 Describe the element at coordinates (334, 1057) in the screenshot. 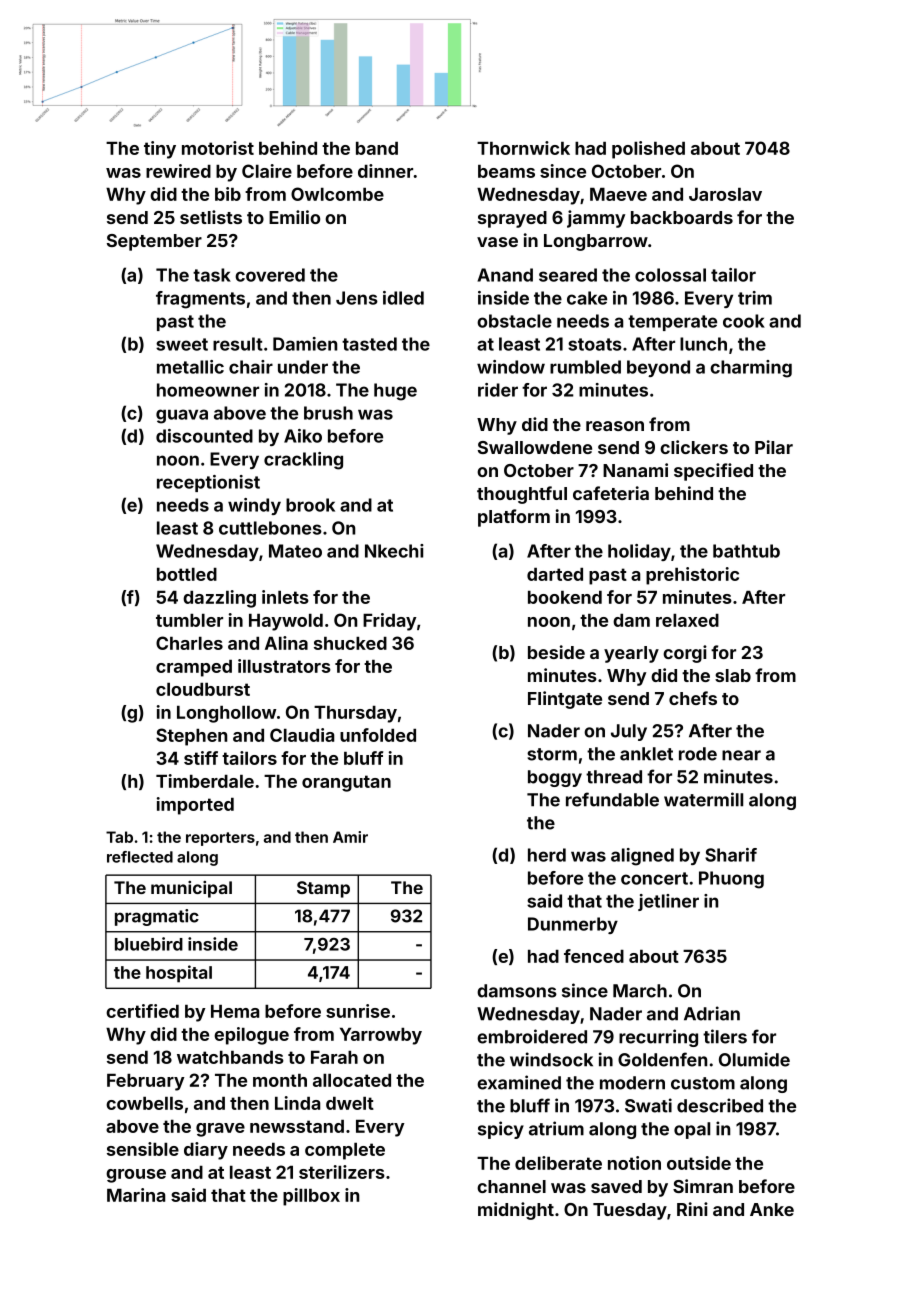

I see `Farah` at that location.
